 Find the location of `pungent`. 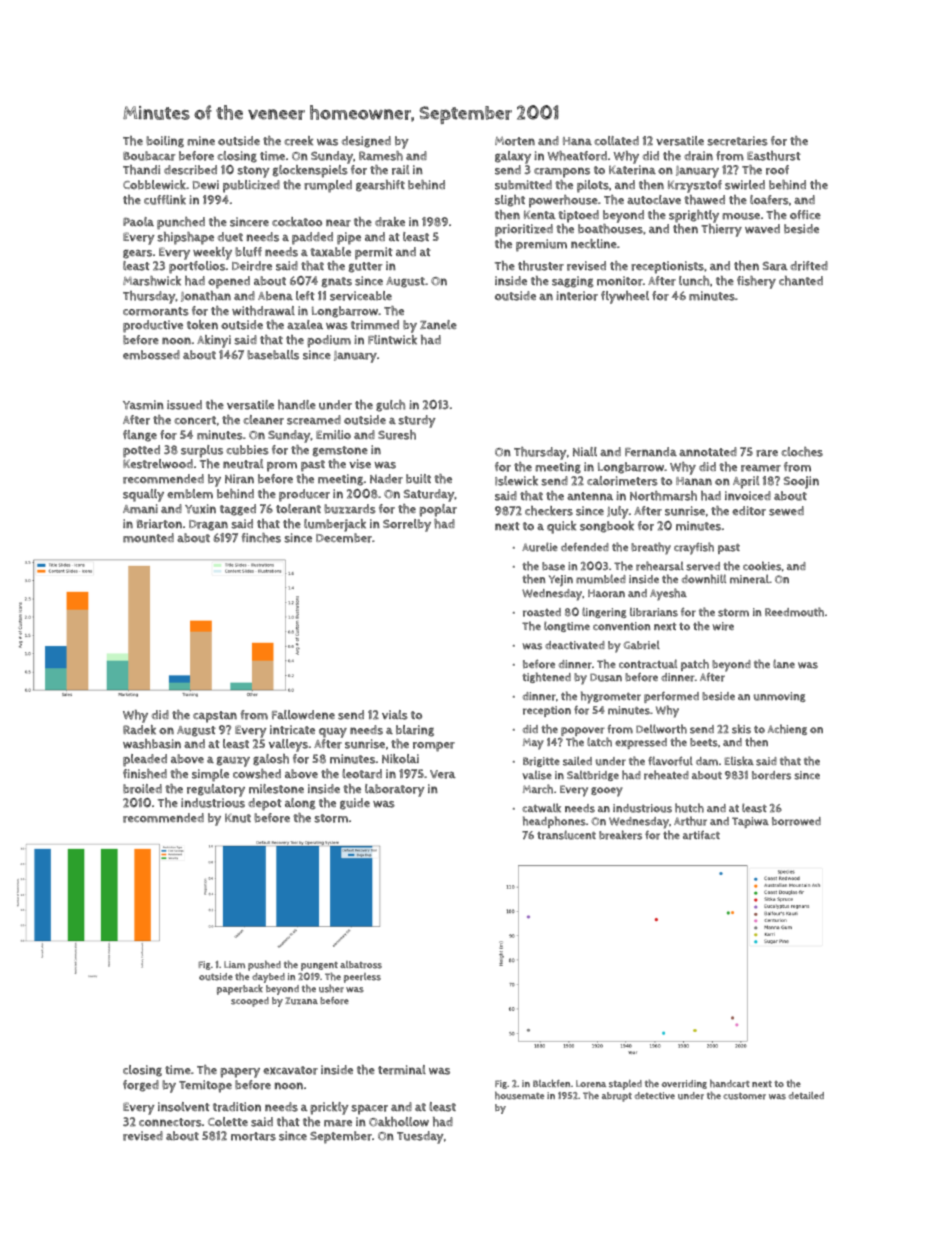

pungent is located at coordinates (319, 966).
